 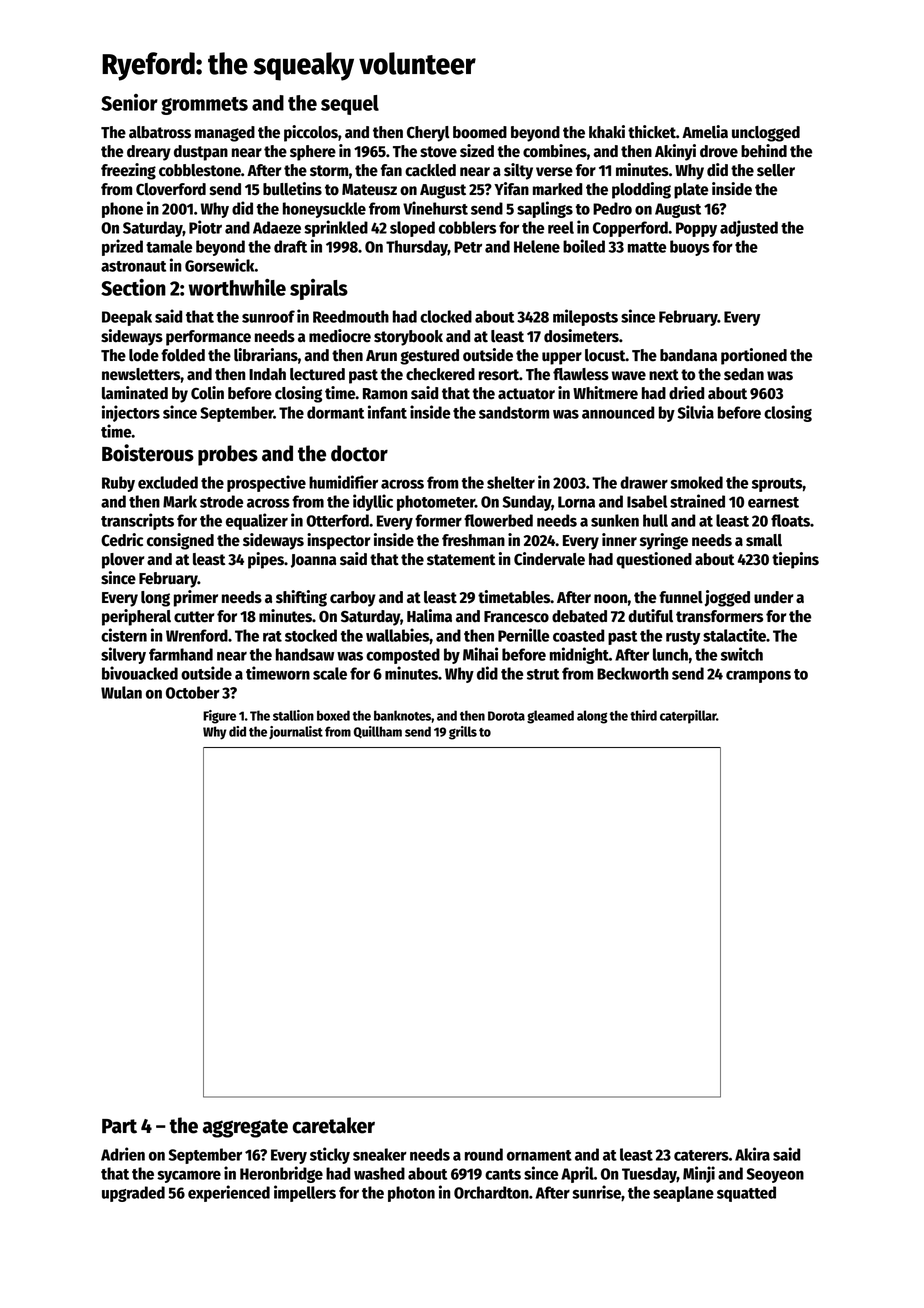 What do you see at coordinates (428, 134) in the screenshot?
I see `Cheryl` at bounding box center [428, 134].
